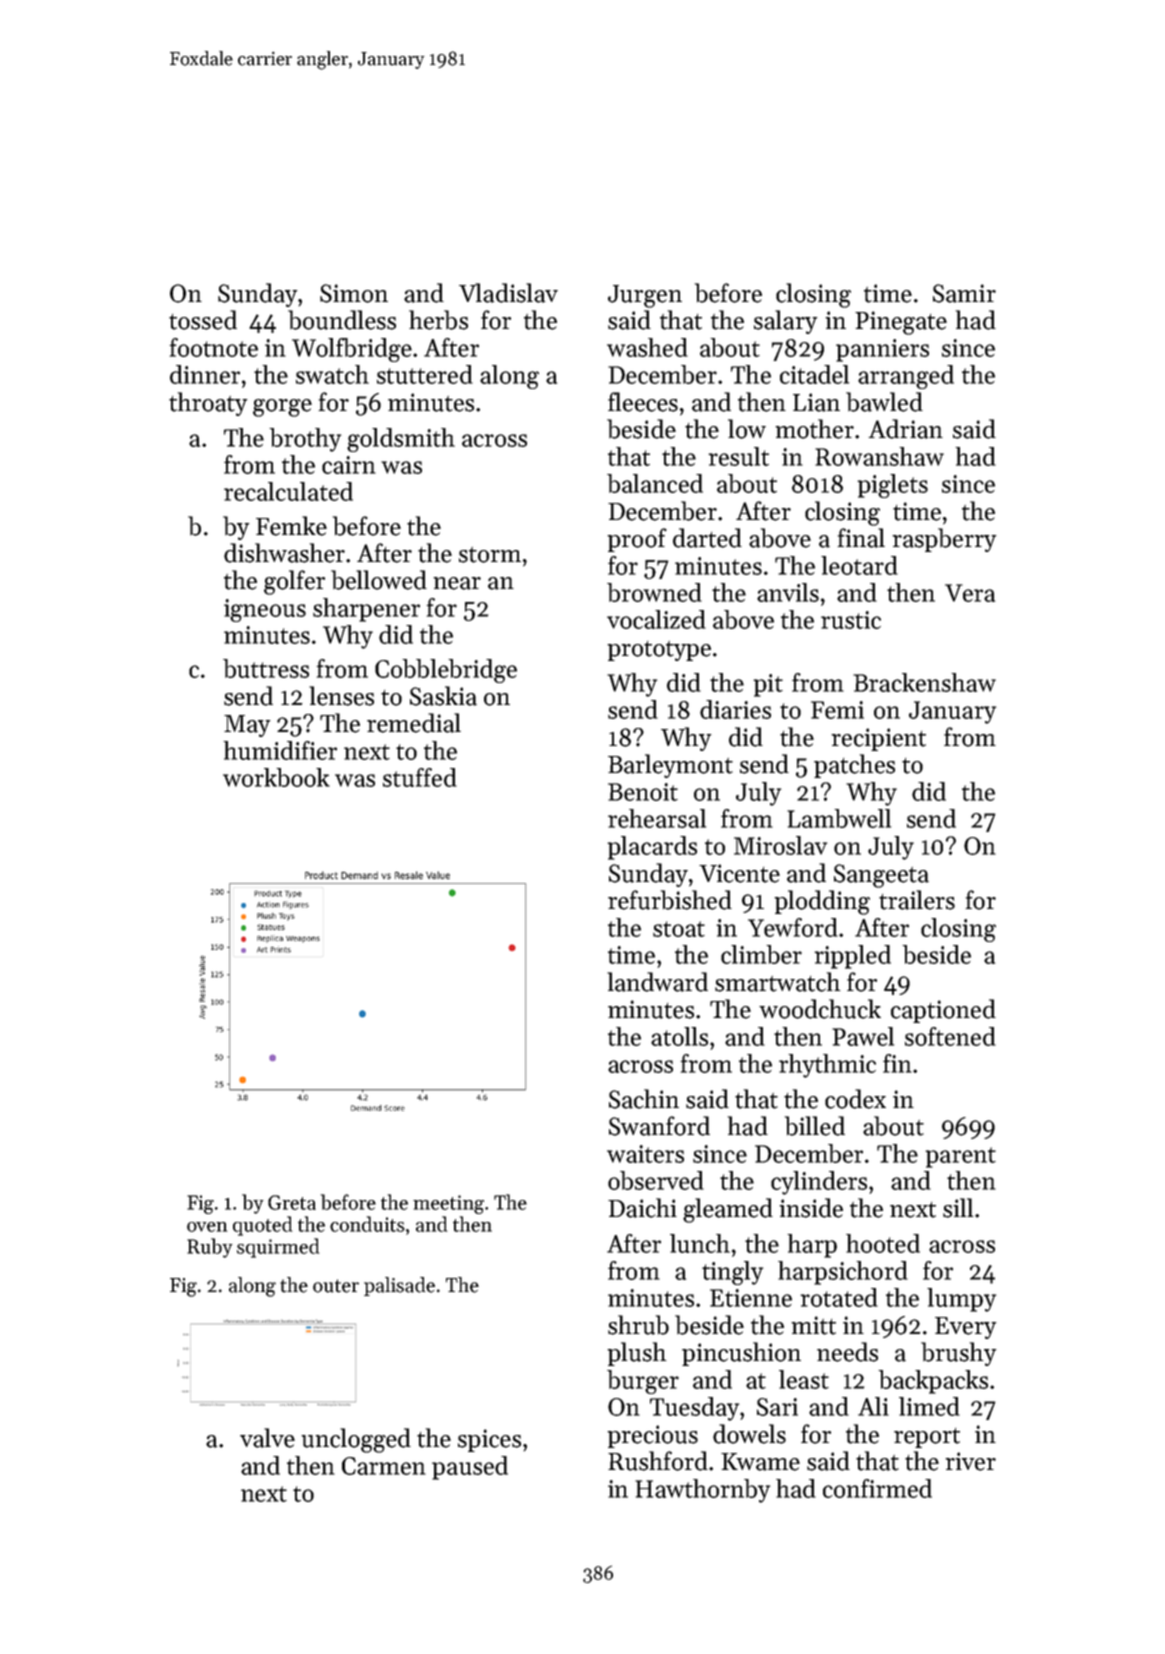  Describe the element at coordinates (702, 1491) in the image. I see `Hawthornby` at that location.
